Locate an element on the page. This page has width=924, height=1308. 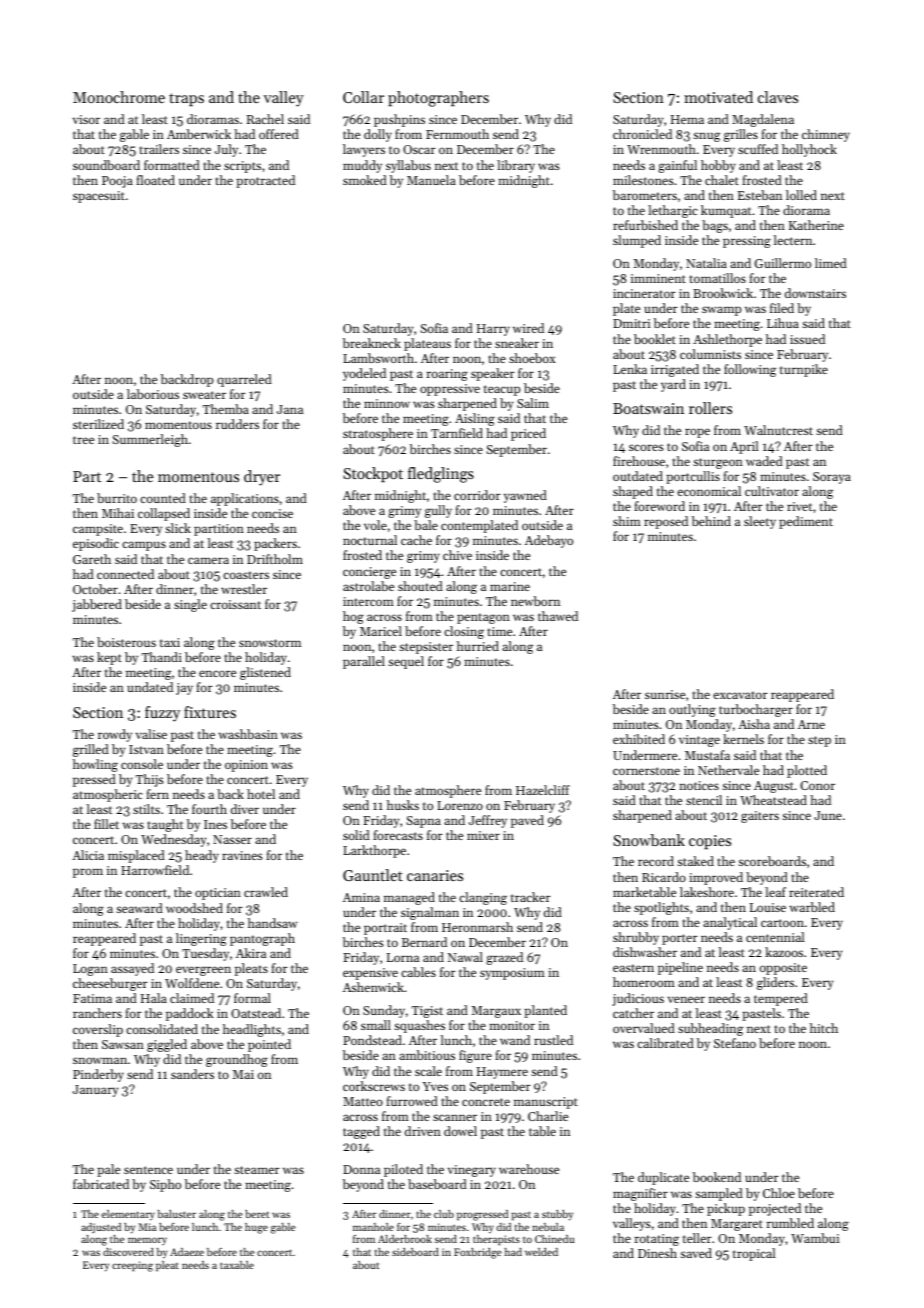
photographers is located at coordinates (438, 99).
